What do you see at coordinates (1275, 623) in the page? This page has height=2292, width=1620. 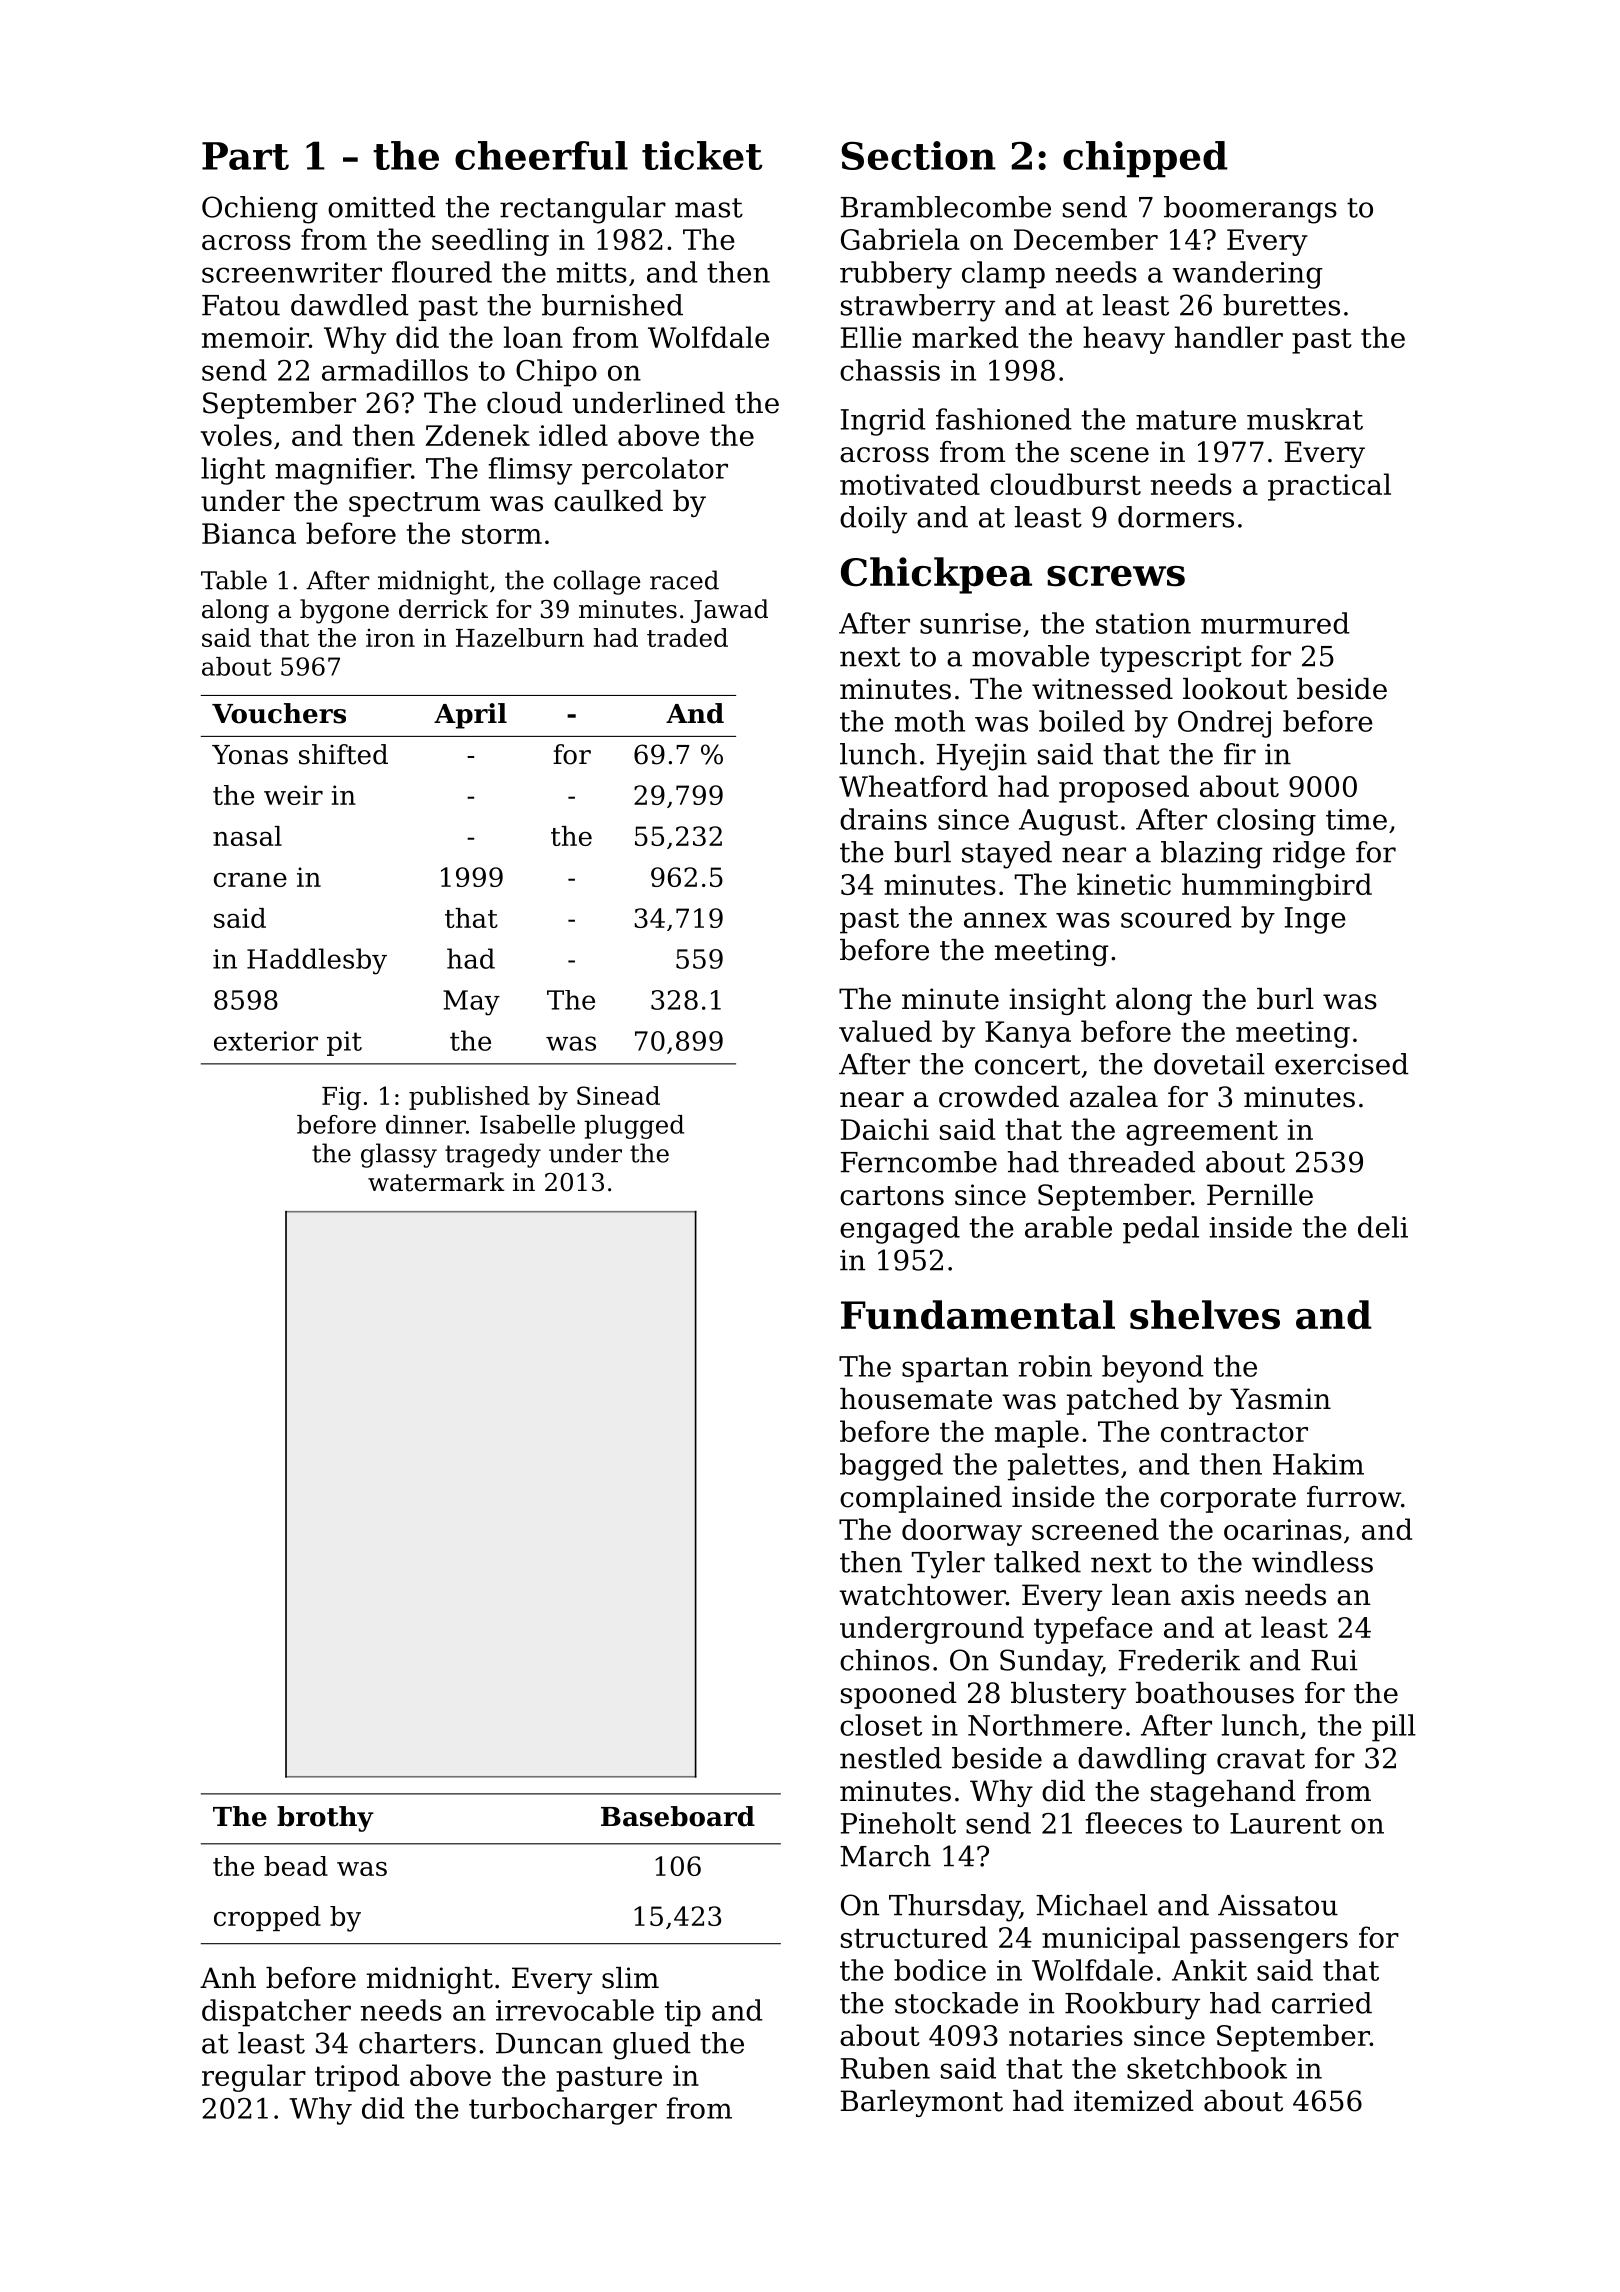 I see `murmured` at bounding box center [1275, 623].
